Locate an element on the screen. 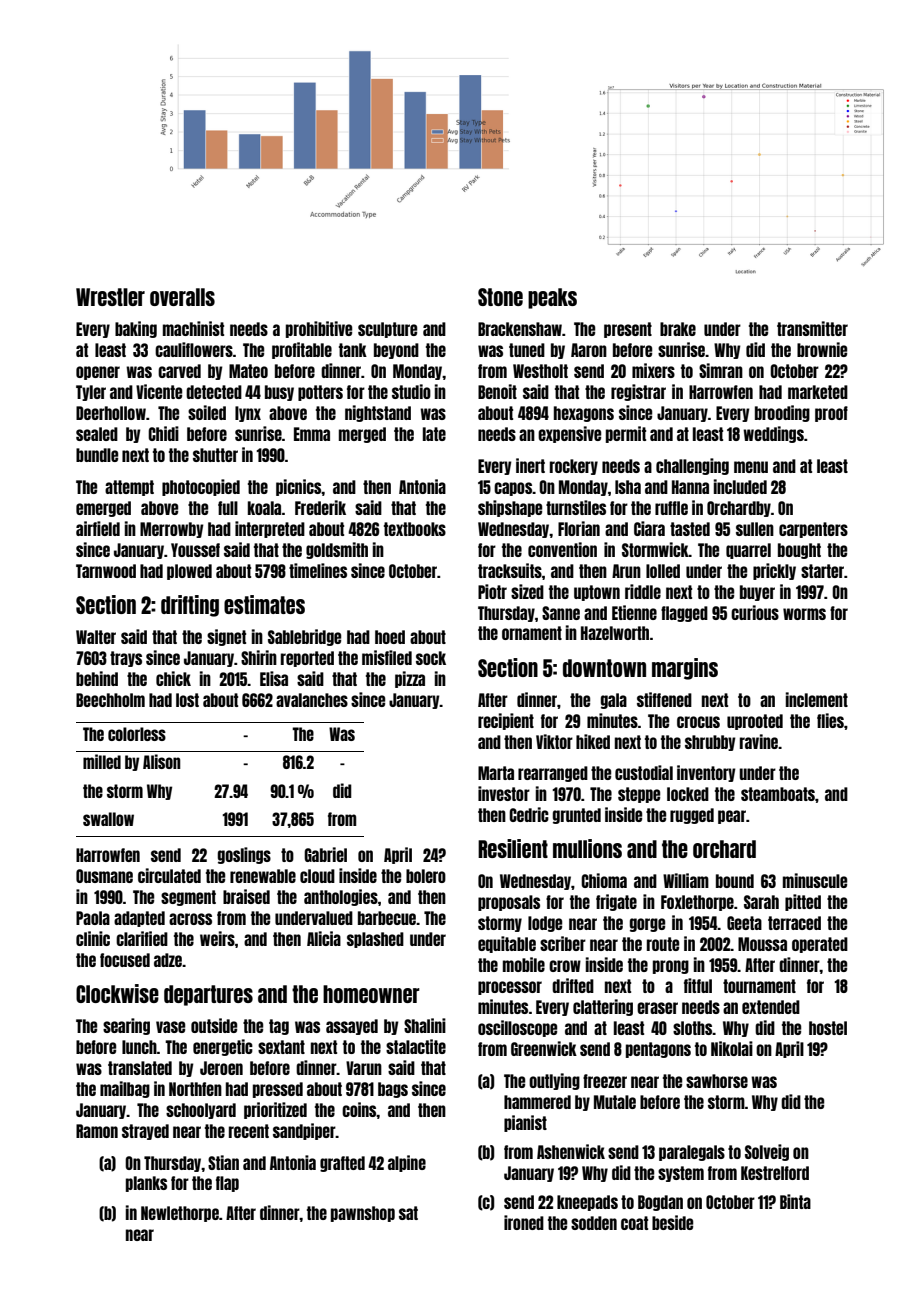 This screenshot has height=1308, width=924. pawnshop is located at coordinates (363, 1214).
